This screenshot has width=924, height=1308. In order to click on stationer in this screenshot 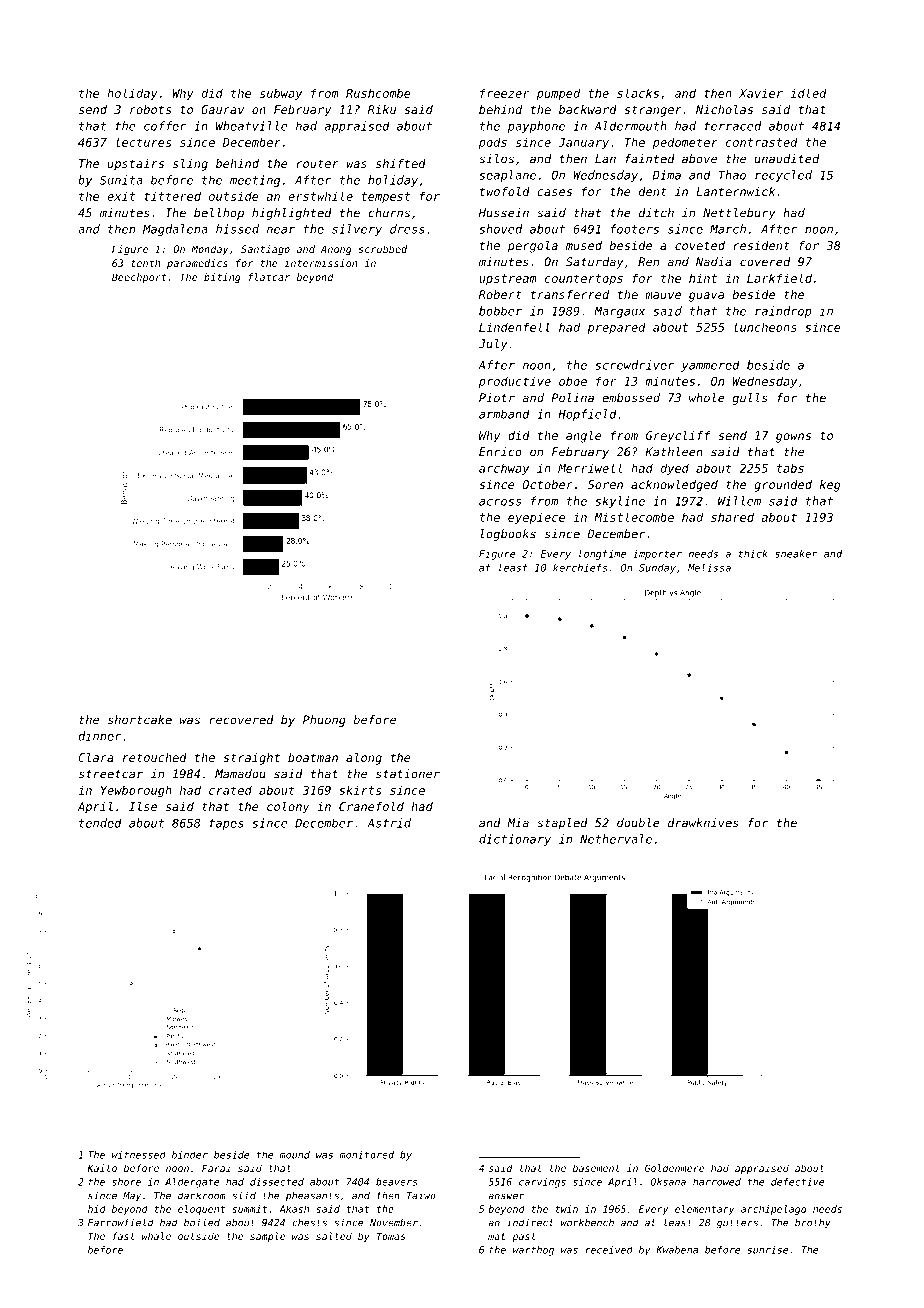, I will do `click(408, 774)`.
